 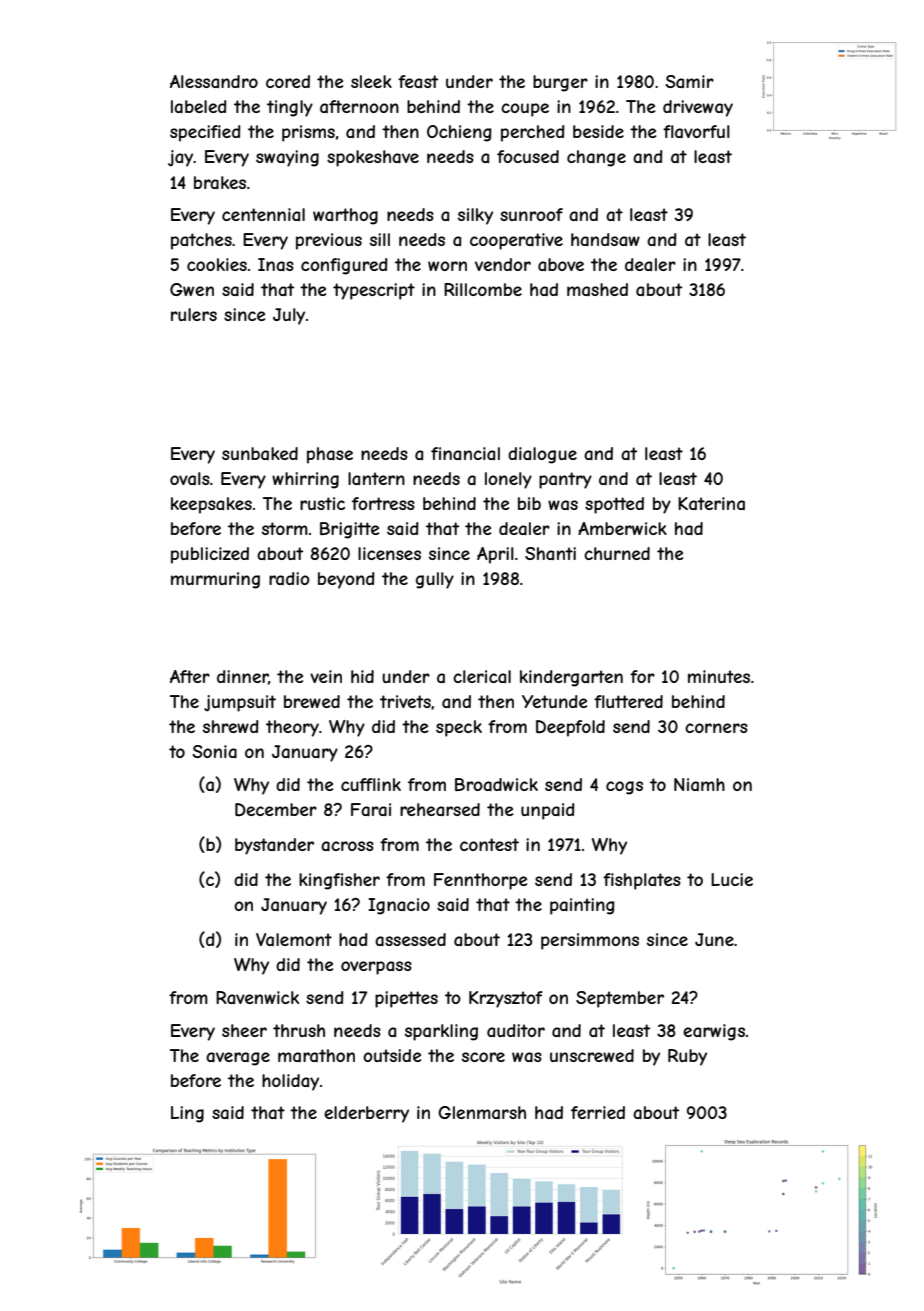 What do you see at coordinates (614, 505) in the page?
I see `spotted` at bounding box center [614, 505].
